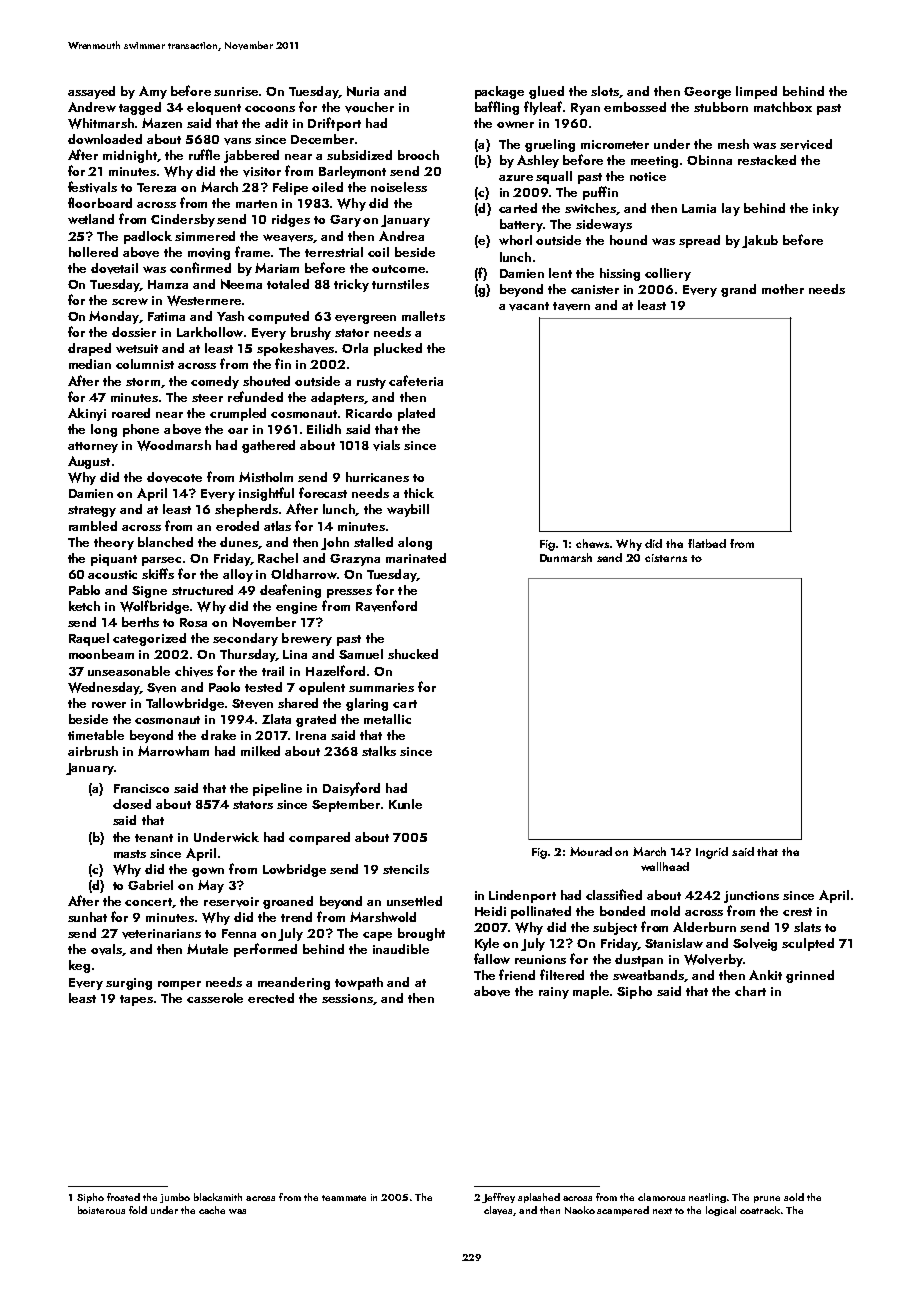  Describe the element at coordinates (554, 993) in the document. I see `rainy` at that location.
